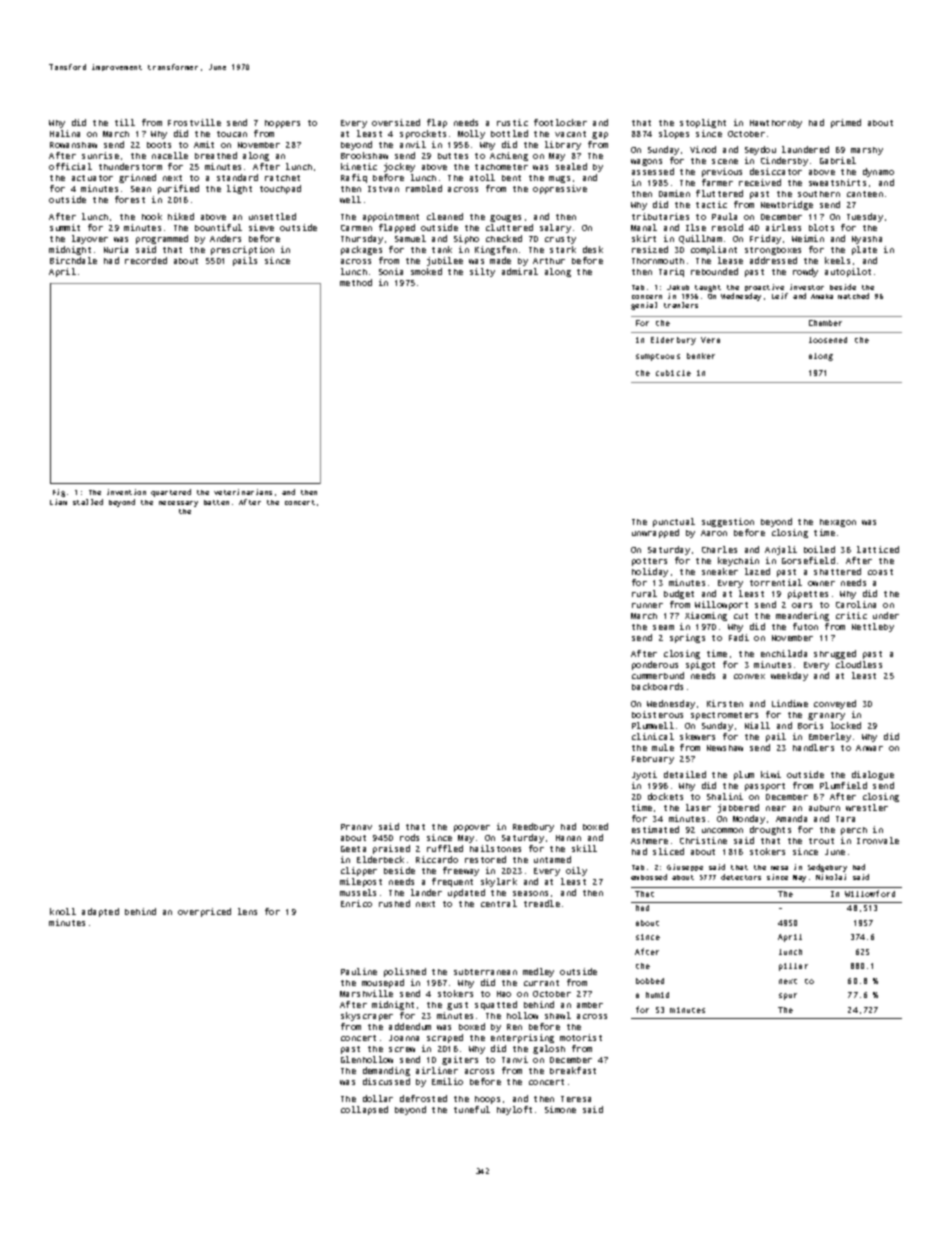  I want to click on anvil, so click(413, 144).
